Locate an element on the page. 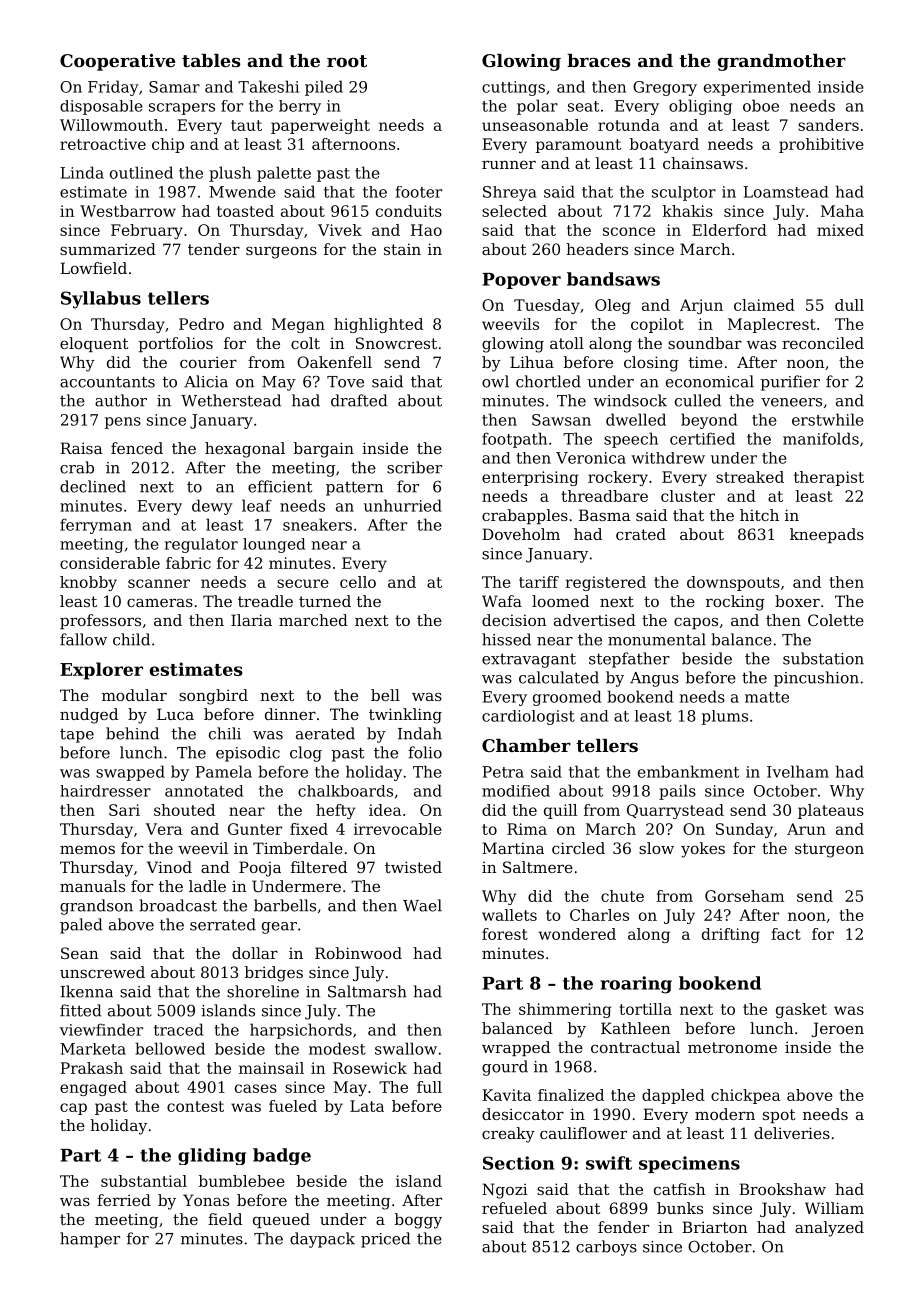 The height and width of the image is (1308, 924). cuttings is located at coordinates (513, 88).
